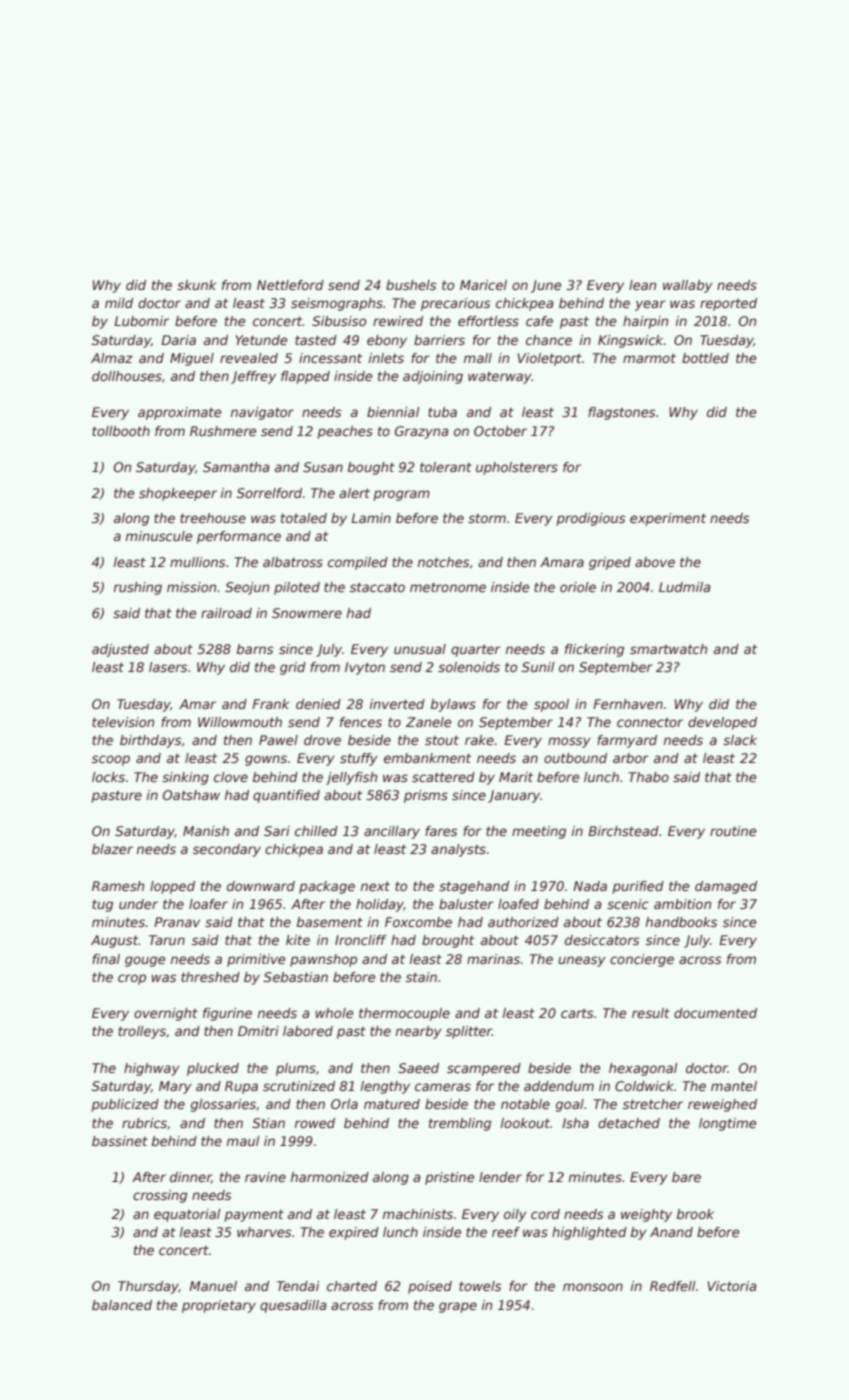  What do you see at coordinates (685, 587) in the page?
I see `Ludmila` at bounding box center [685, 587].
